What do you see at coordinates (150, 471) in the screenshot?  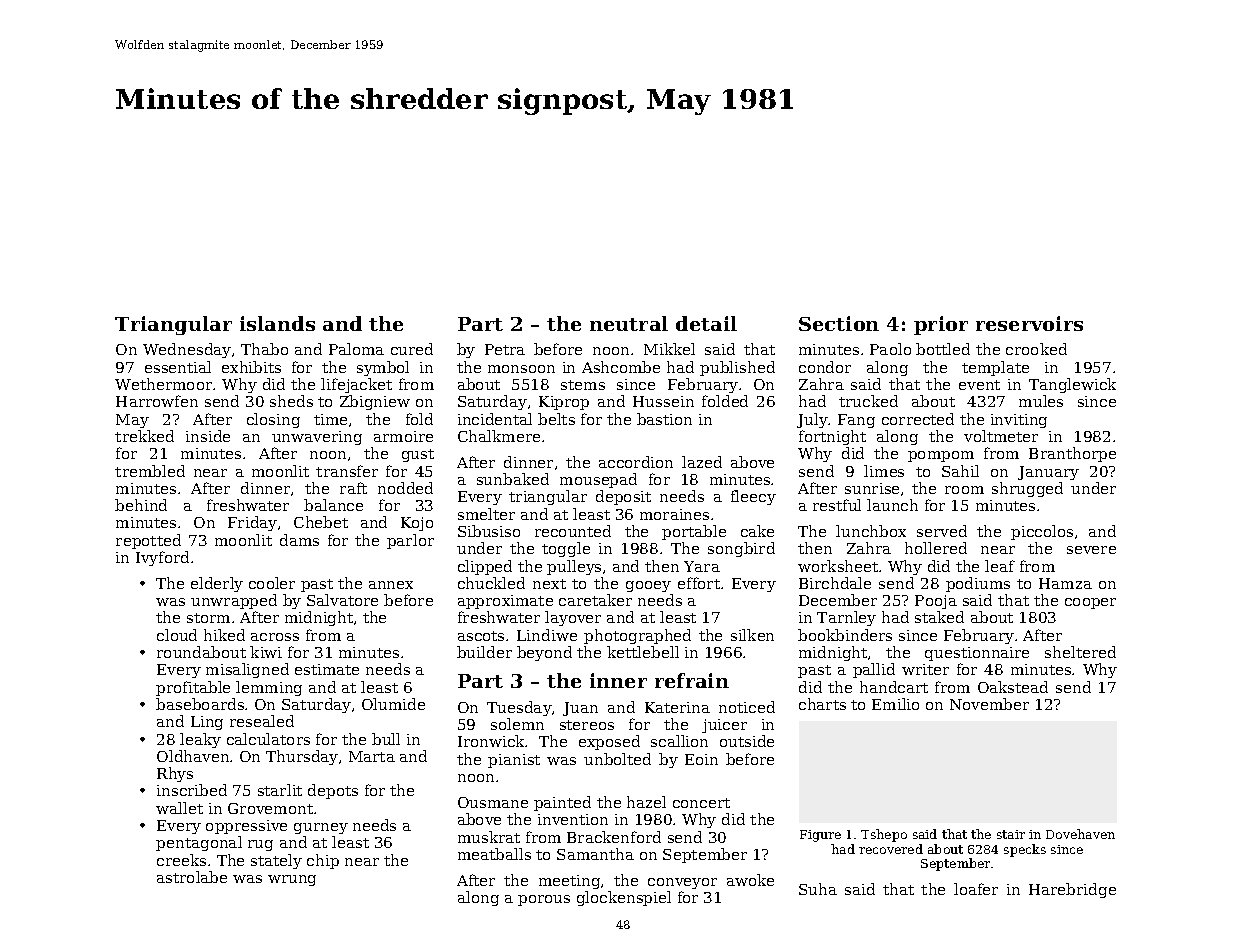 I see `trembled` at bounding box center [150, 471].
